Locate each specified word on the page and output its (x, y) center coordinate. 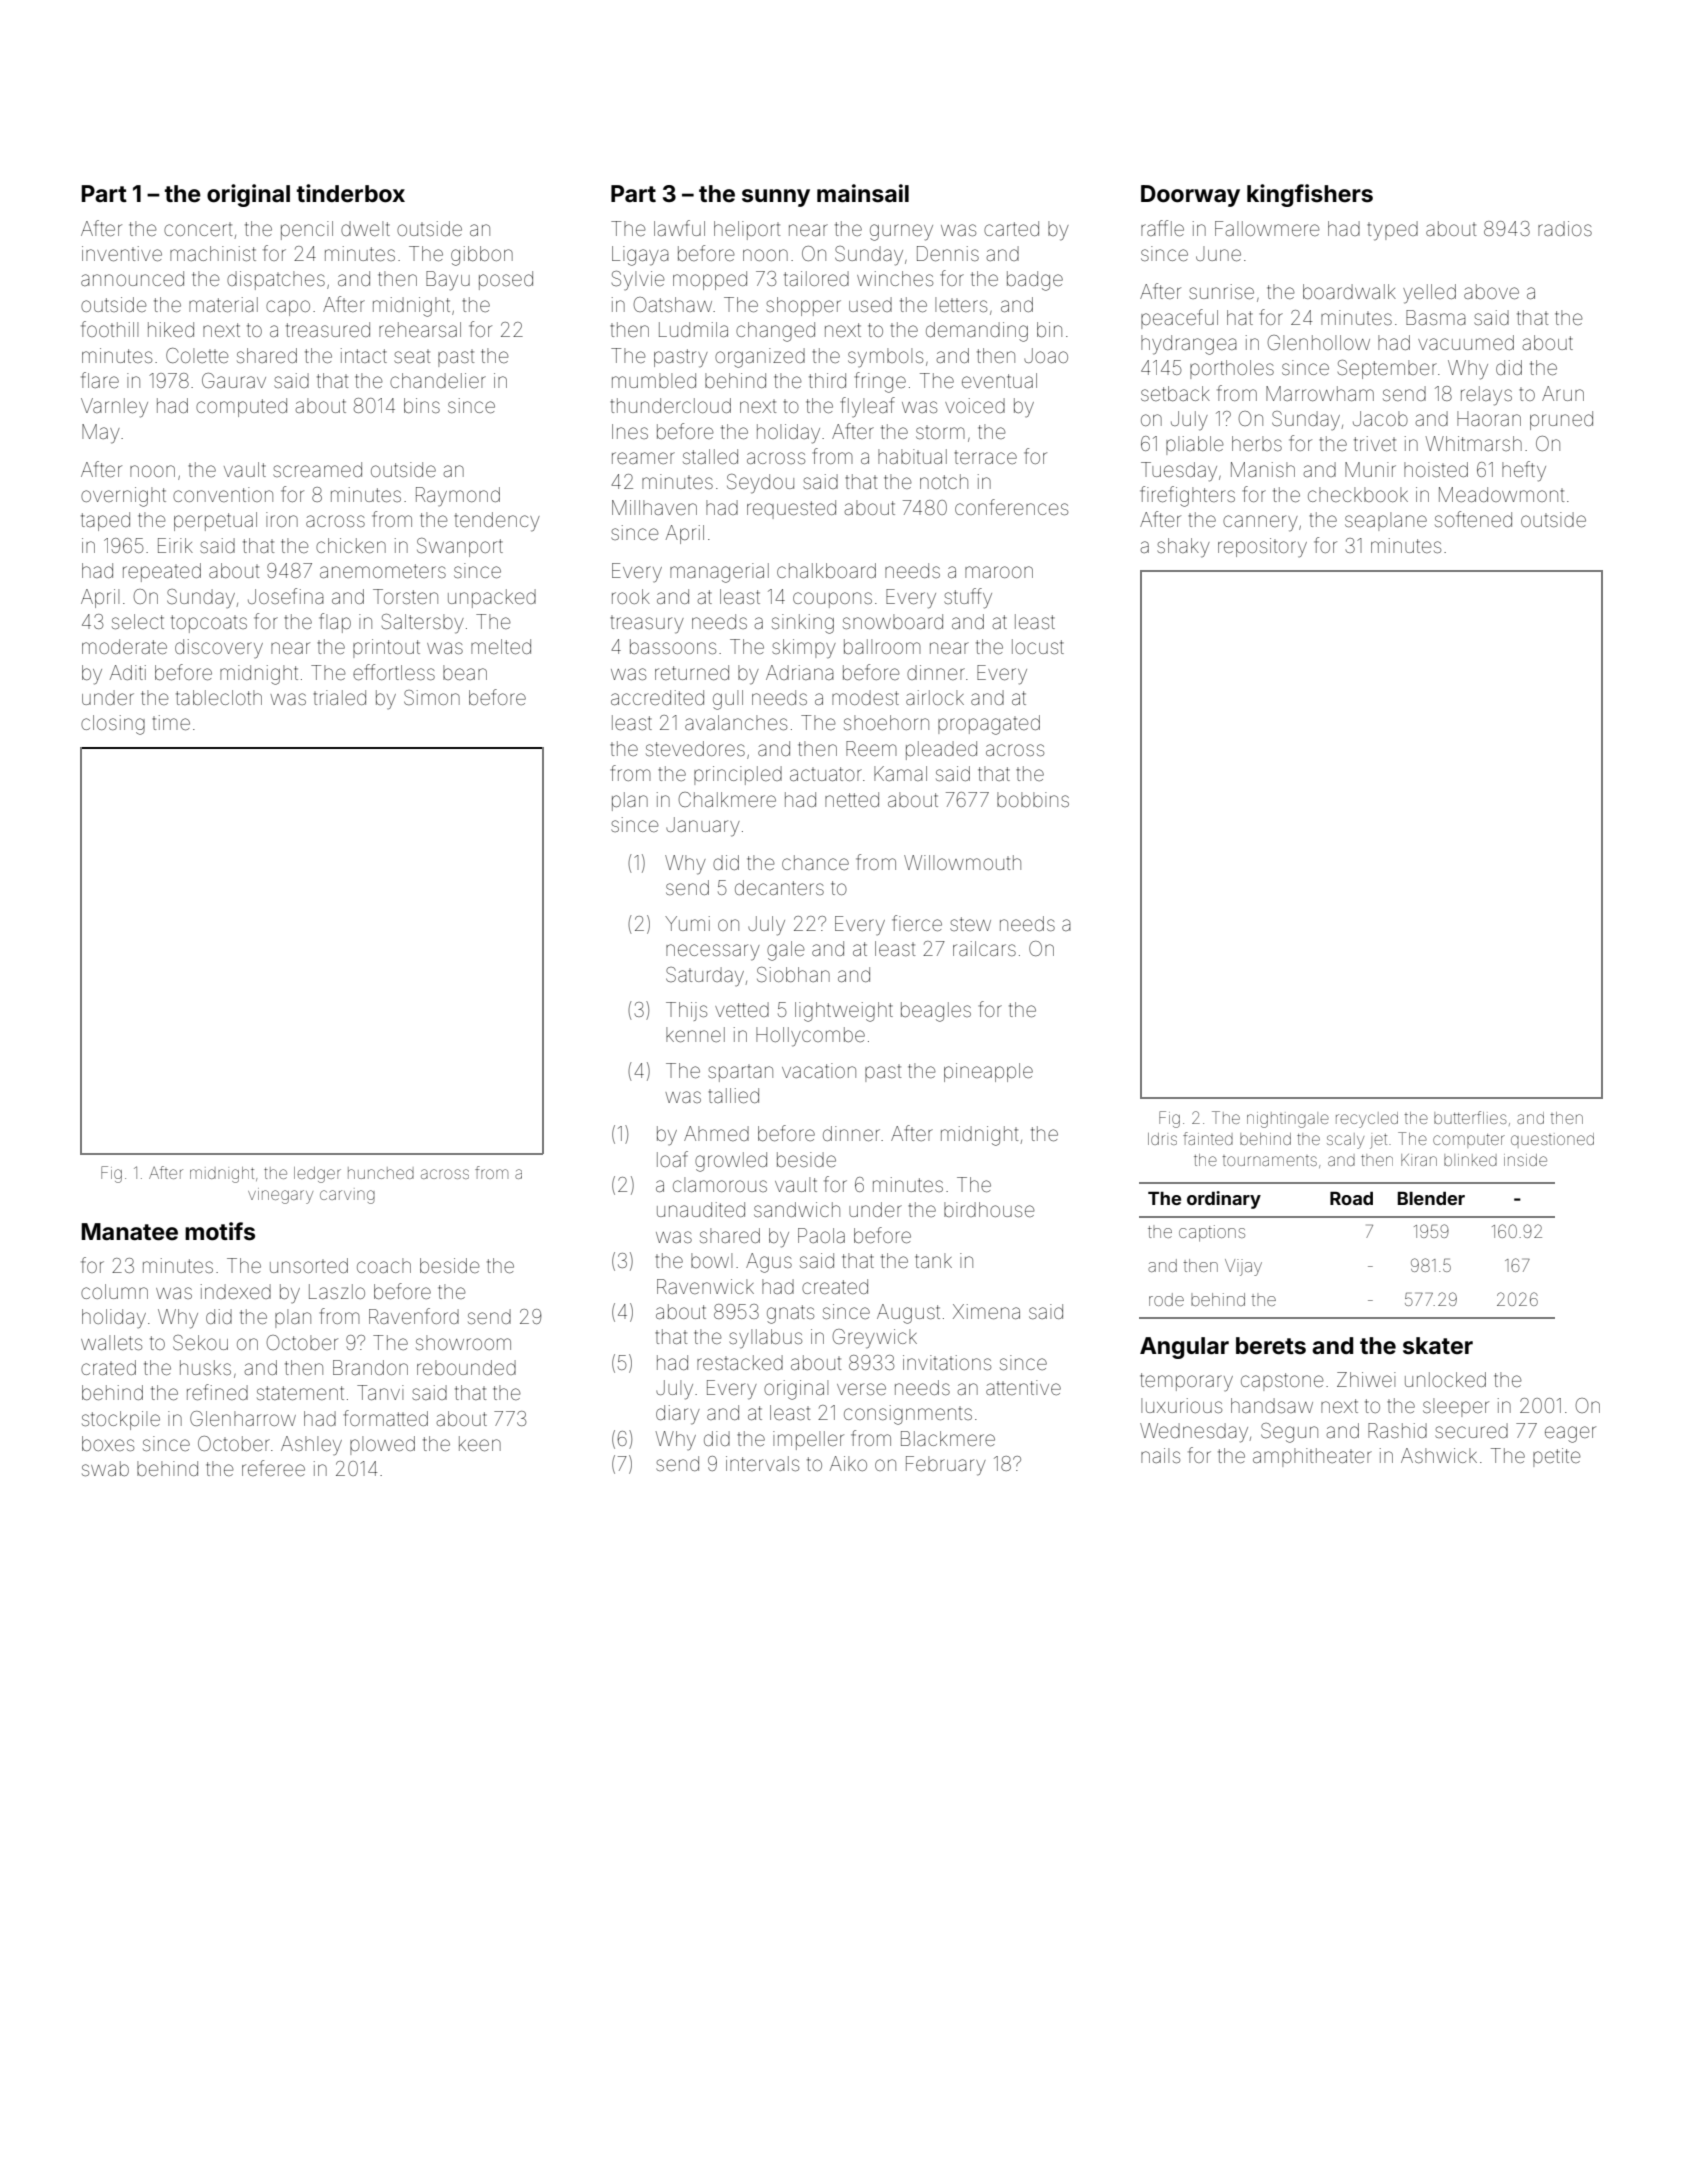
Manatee (129, 1232)
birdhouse (989, 1209)
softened (1473, 519)
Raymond (458, 497)
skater (1438, 1346)
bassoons (673, 646)
